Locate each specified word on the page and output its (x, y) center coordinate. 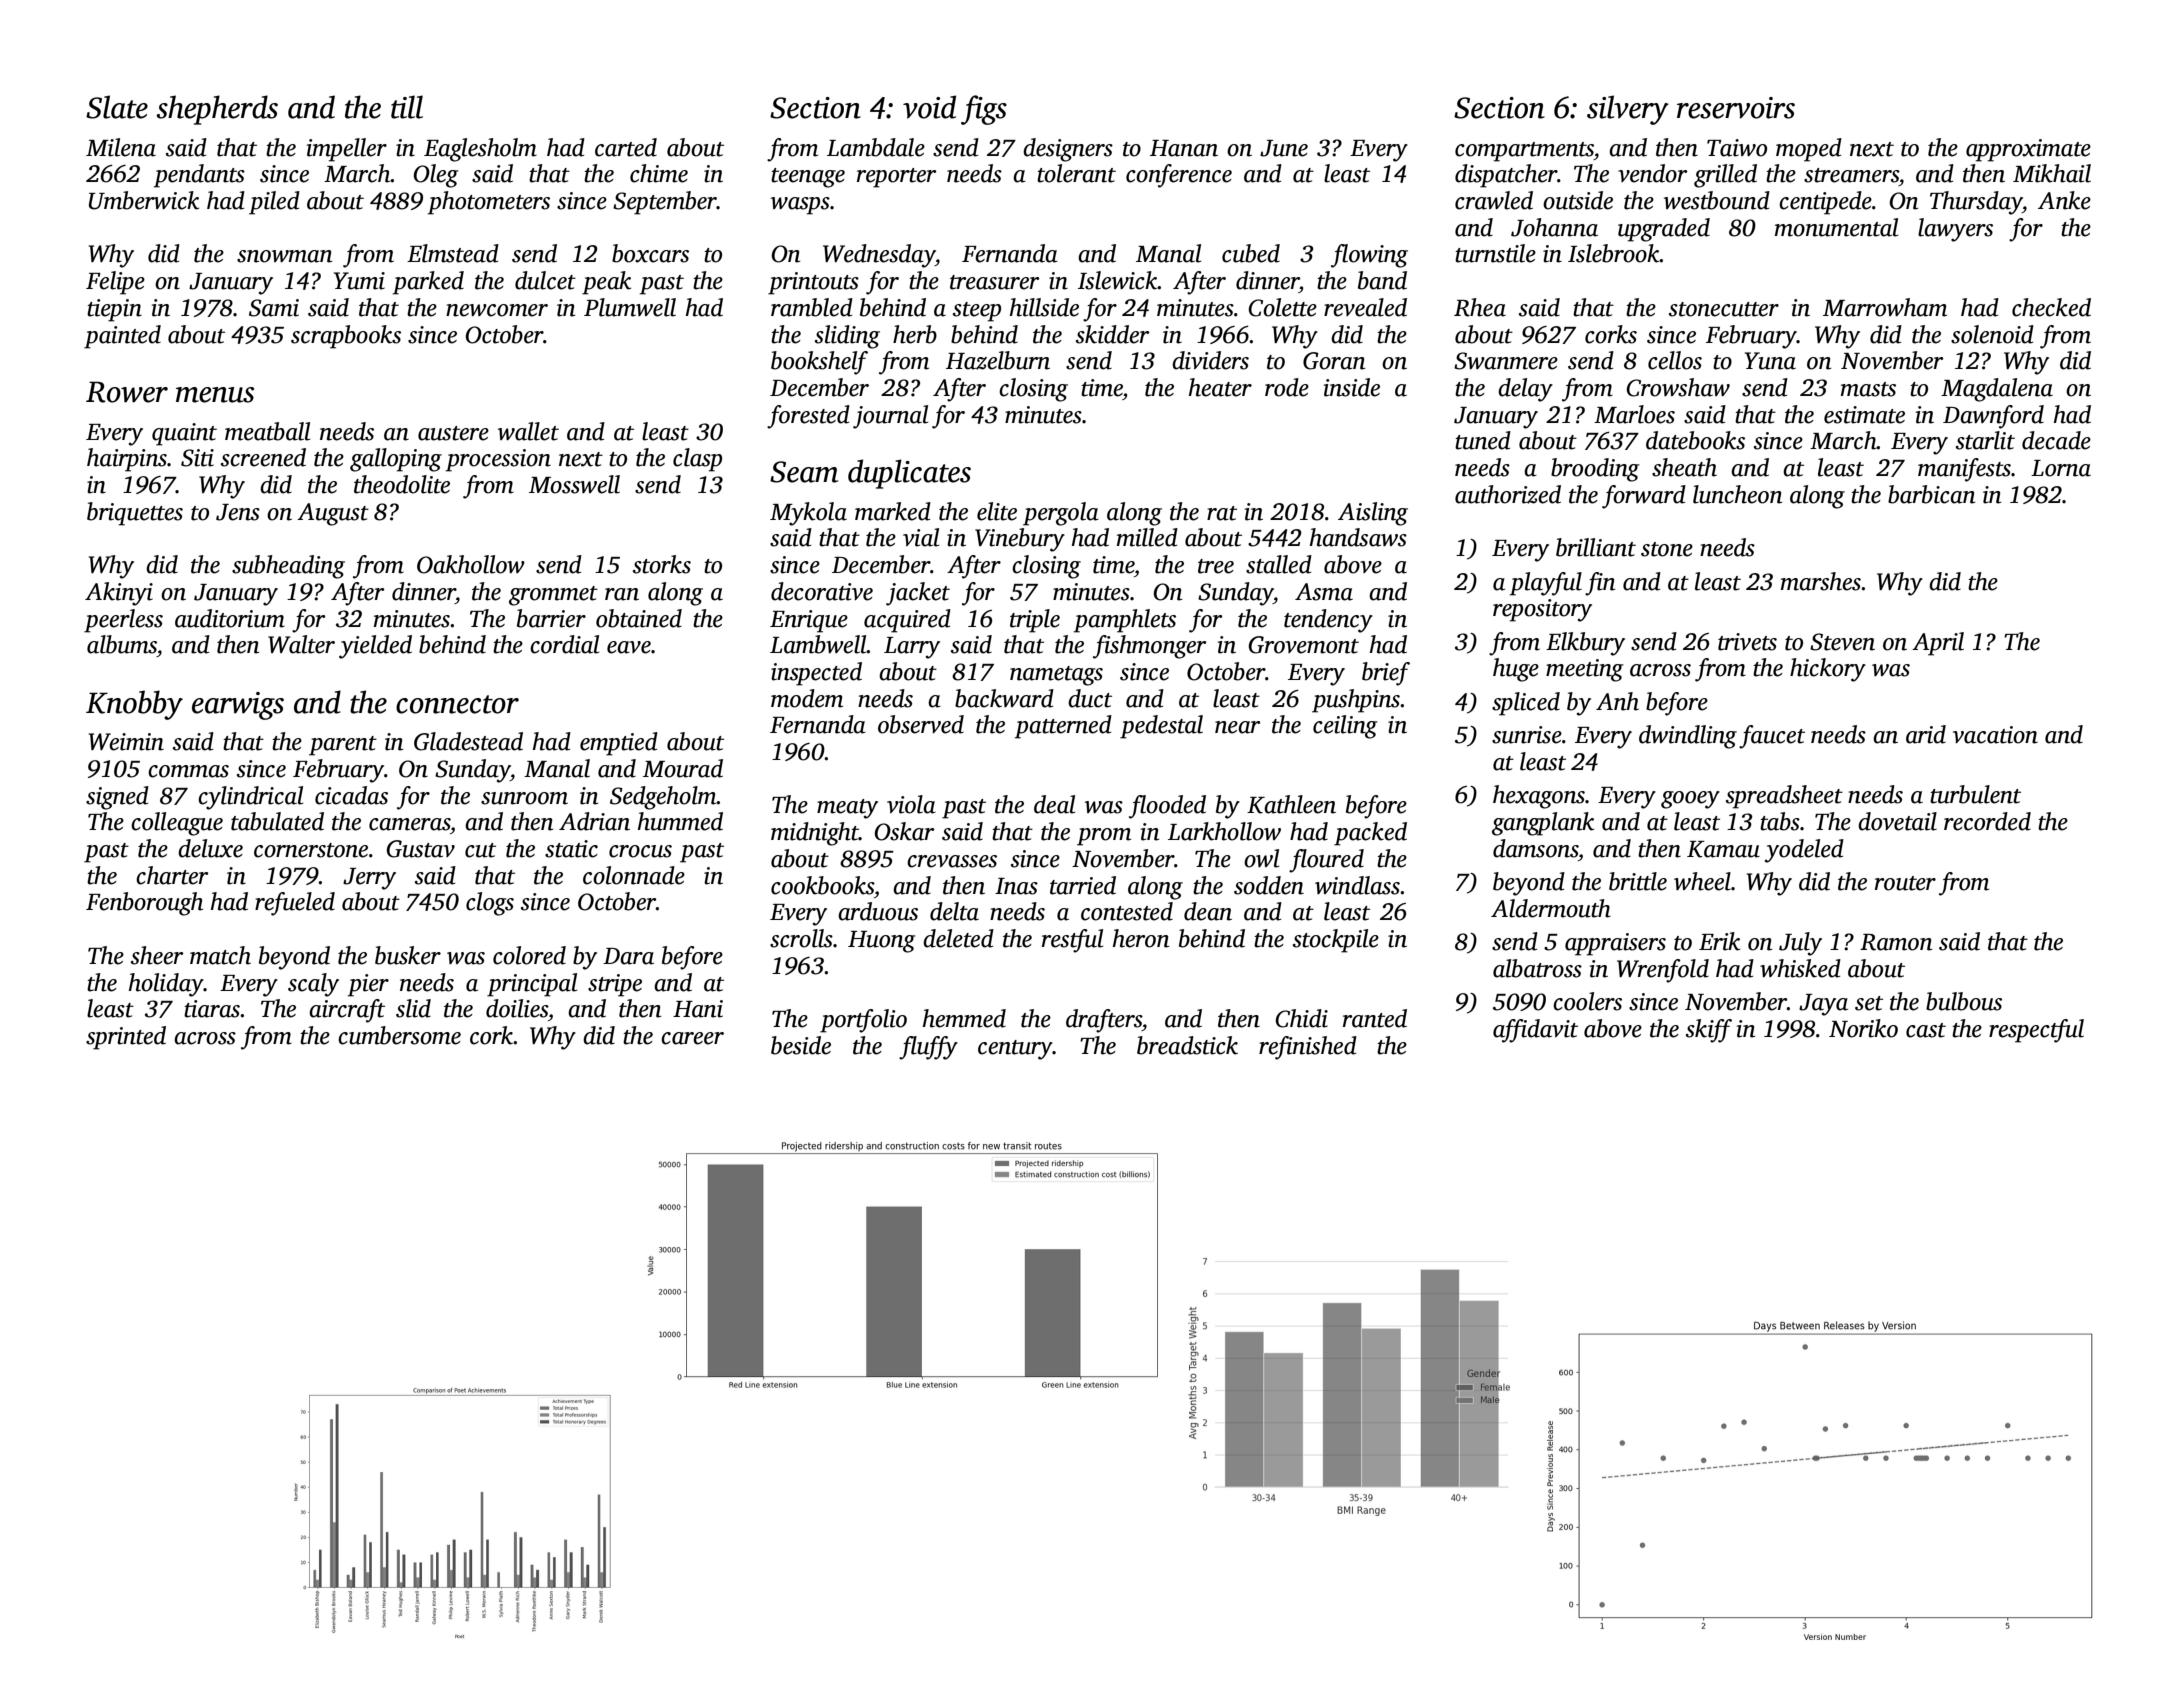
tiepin (114, 310)
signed (117, 798)
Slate (117, 107)
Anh (1617, 701)
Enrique (809, 621)
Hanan (1184, 148)
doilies (517, 1008)
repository (1542, 610)
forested (808, 417)
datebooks (1695, 440)
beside (801, 1045)
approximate (2028, 150)
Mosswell (574, 484)
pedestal (1161, 727)
